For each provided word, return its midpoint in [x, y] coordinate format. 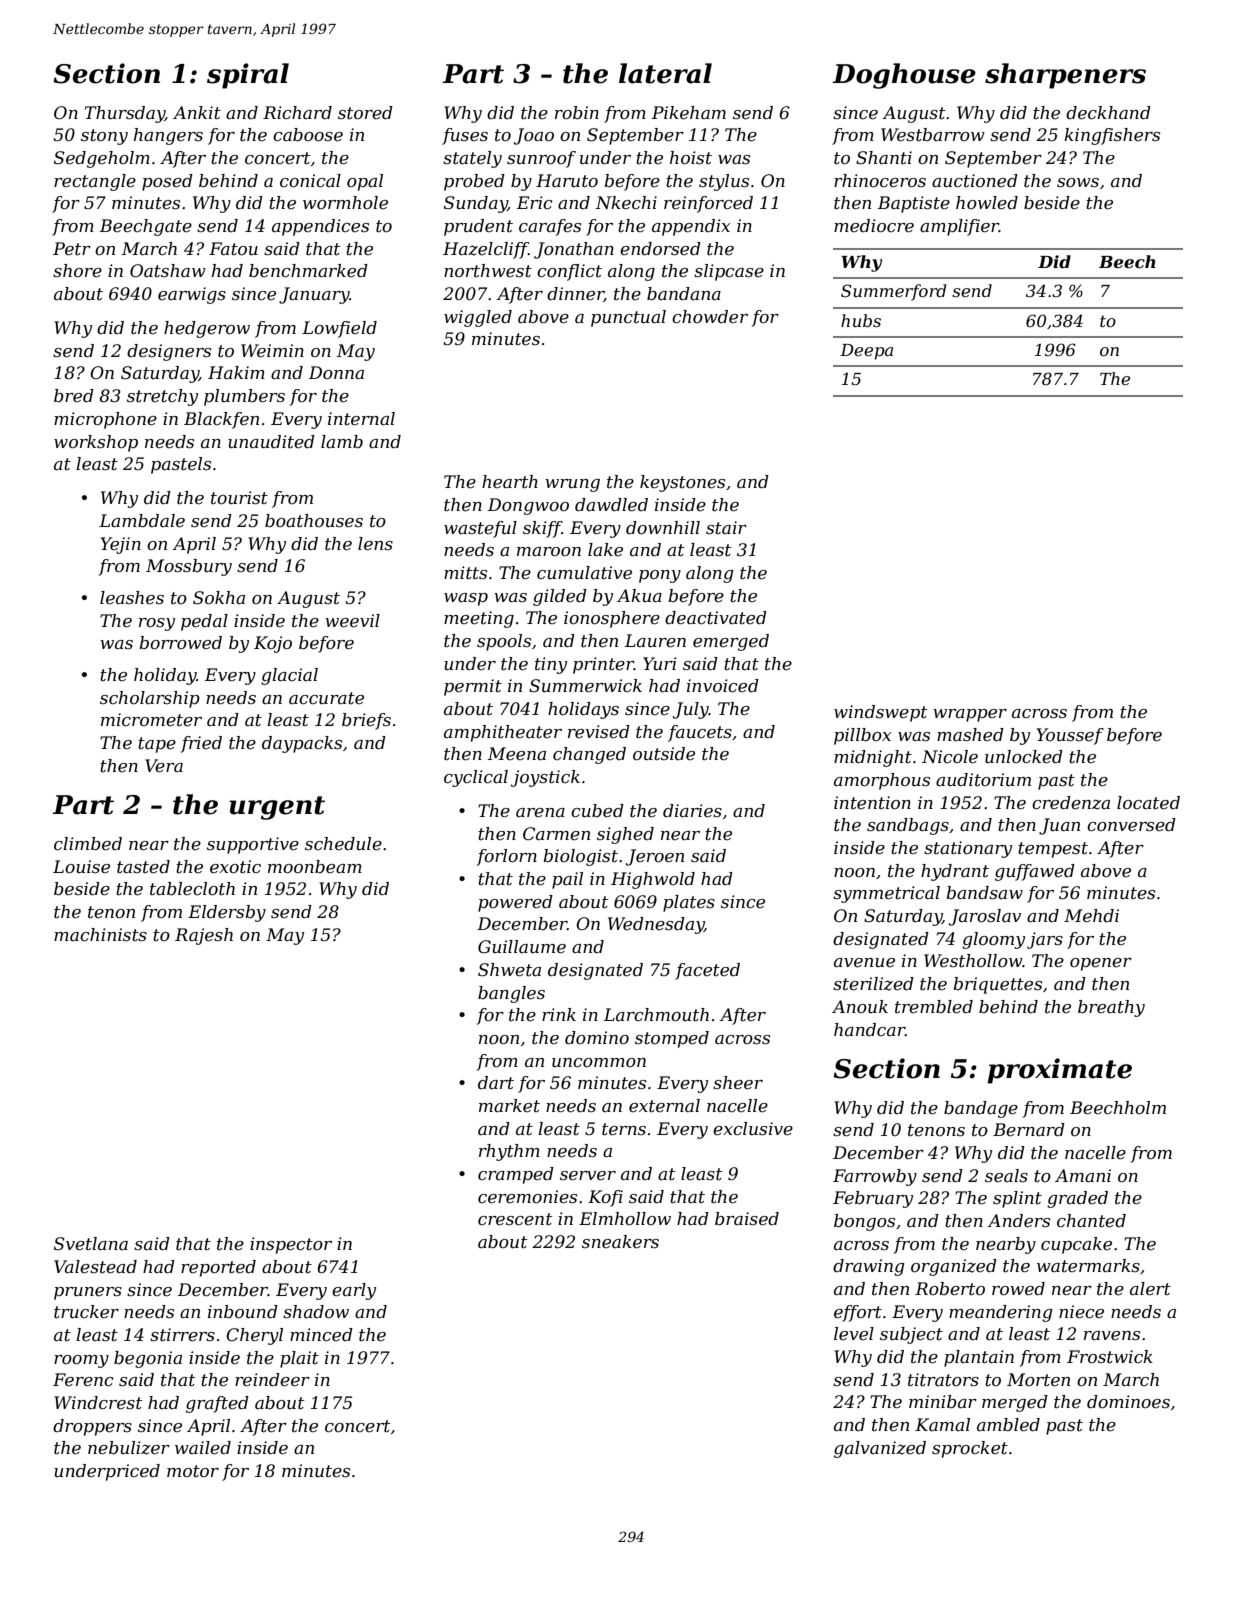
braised [747, 1219]
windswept [880, 713]
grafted [217, 1404]
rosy [157, 624]
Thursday [125, 114]
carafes [550, 227]
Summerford [893, 292]
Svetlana [91, 1244]
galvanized [880, 1449]
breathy [1111, 1008]
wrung [572, 485]
